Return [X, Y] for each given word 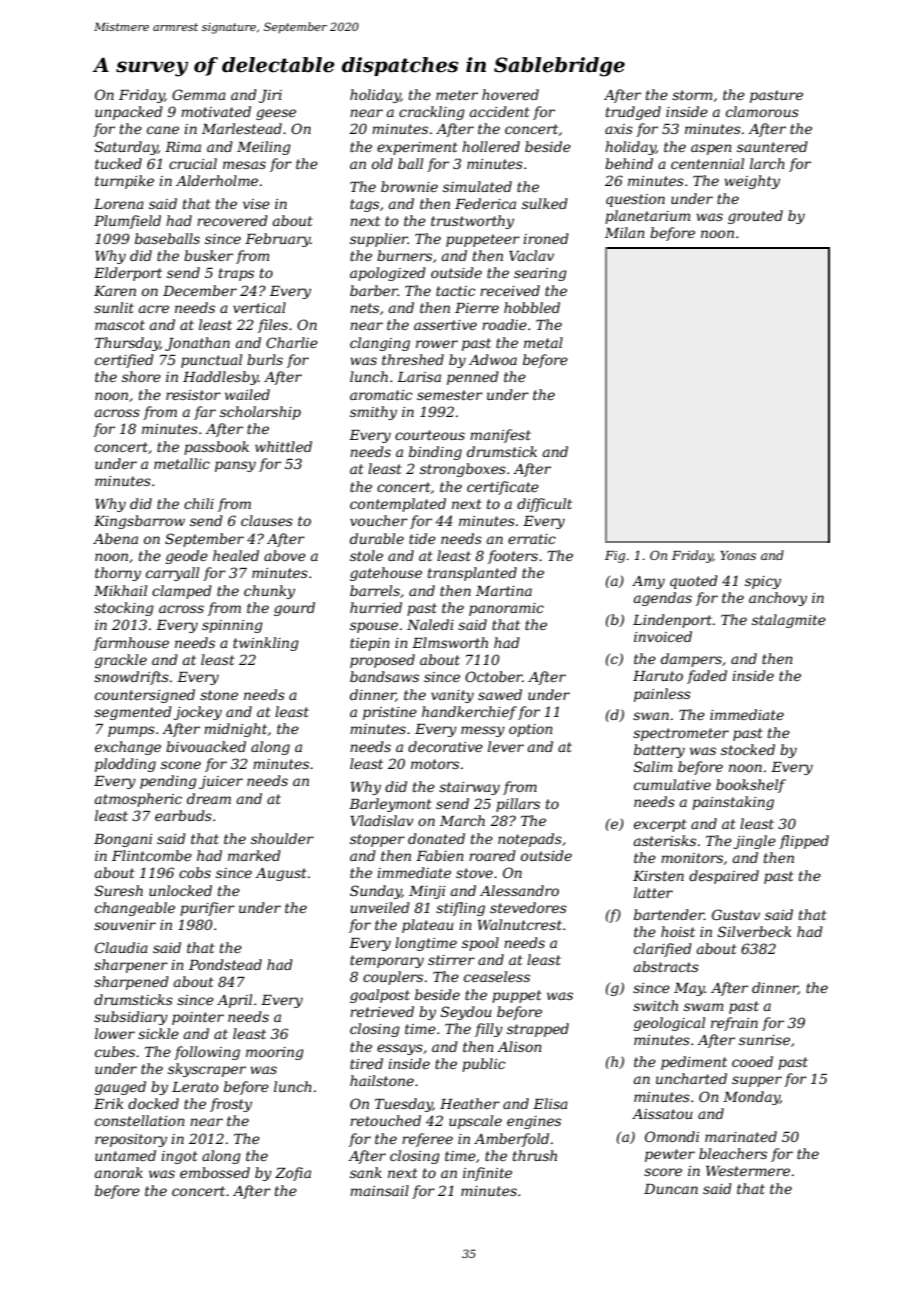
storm [692, 95]
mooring [275, 1053]
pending [168, 782]
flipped [804, 842]
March [462, 820]
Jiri [270, 96]
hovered [510, 94]
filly [489, 1030]
